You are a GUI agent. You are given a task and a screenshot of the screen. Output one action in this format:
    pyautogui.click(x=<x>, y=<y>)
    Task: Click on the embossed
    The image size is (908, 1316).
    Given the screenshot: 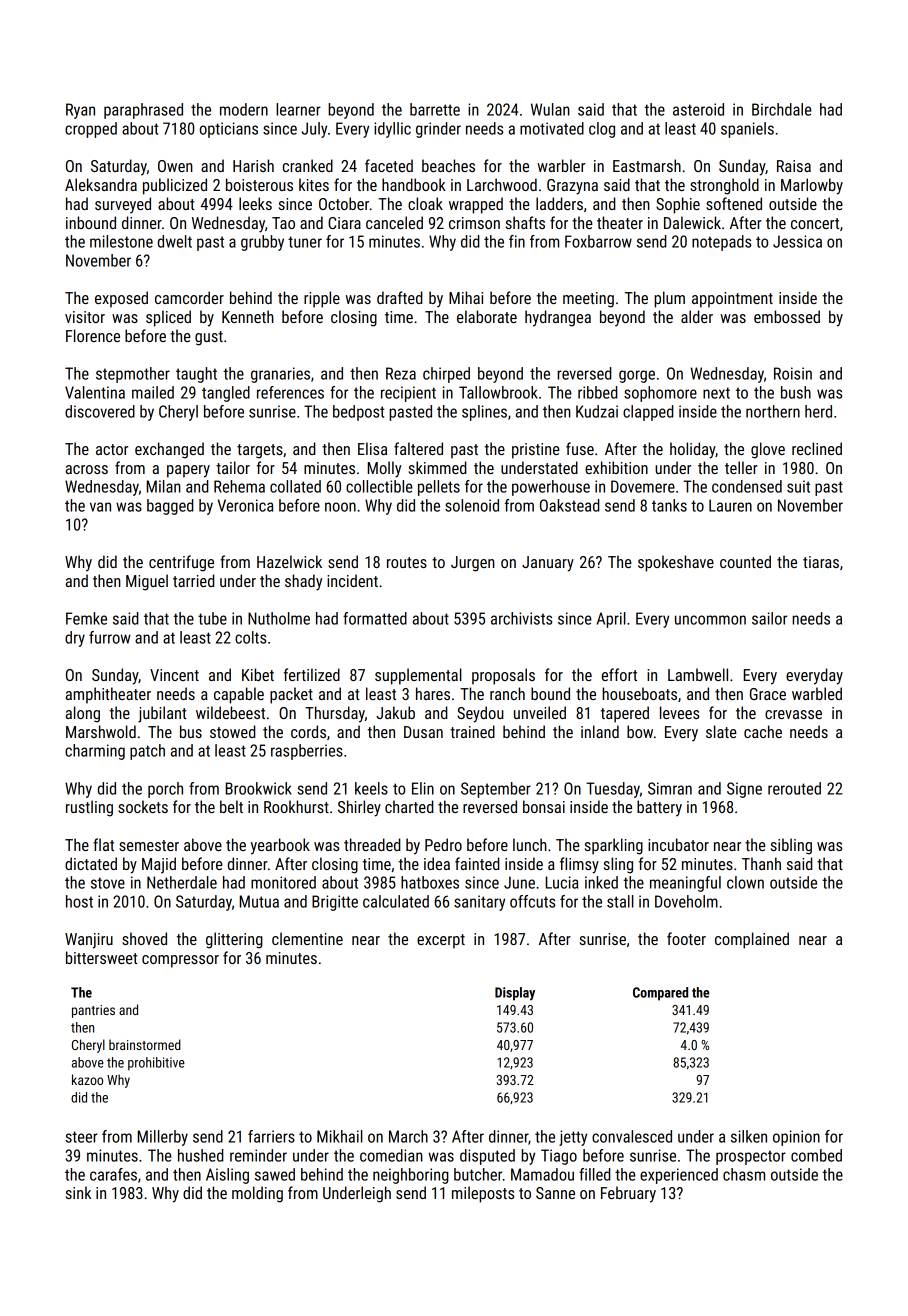 What is the action you would take?
    pyautogui.click(x=787, y=316)
